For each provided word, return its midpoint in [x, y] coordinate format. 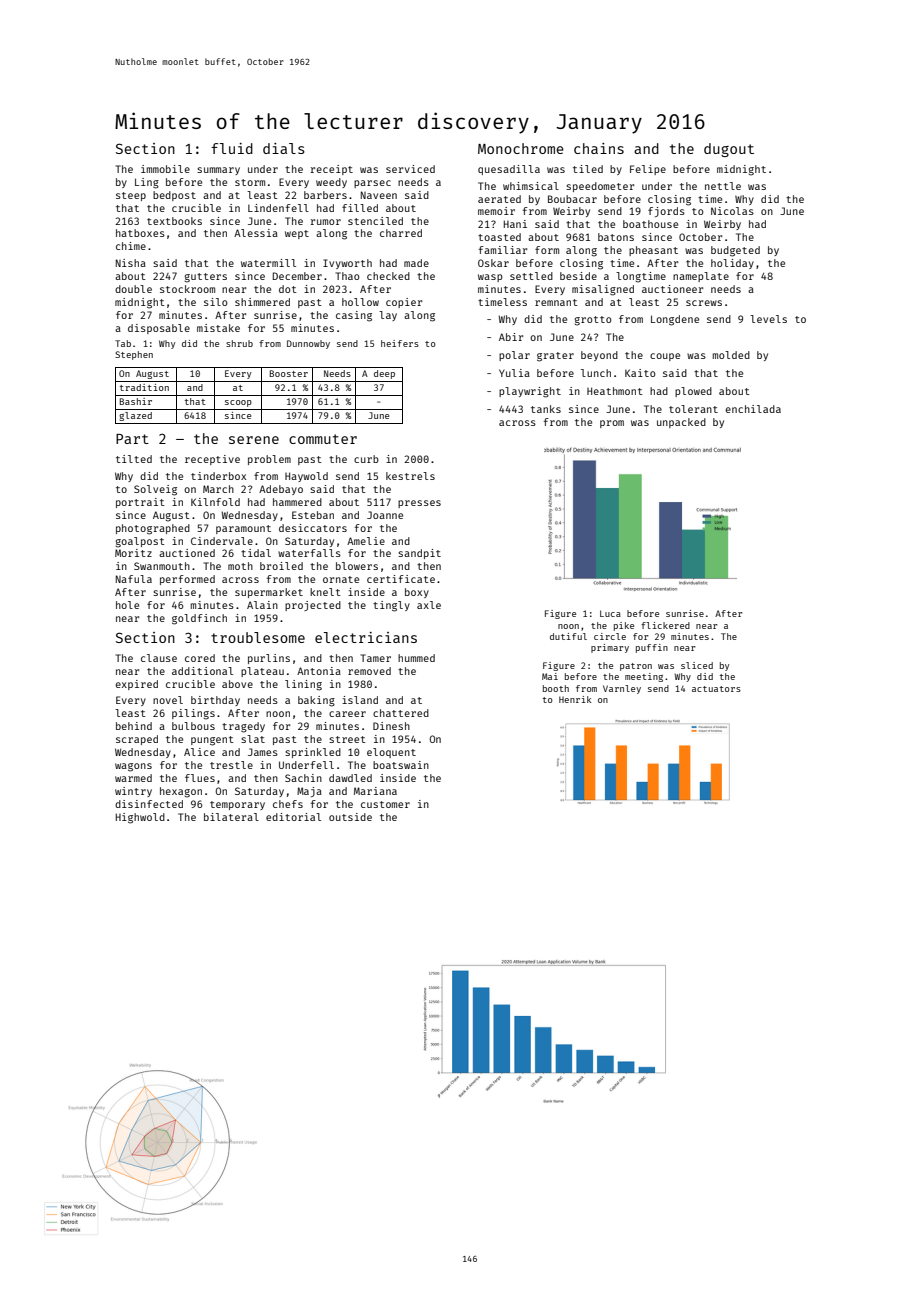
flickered [665, 625]
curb [366, 459]
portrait [140, 503]
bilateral [231, 817]
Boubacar [572, 199]
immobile [165, 169]
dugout [729, 150]
